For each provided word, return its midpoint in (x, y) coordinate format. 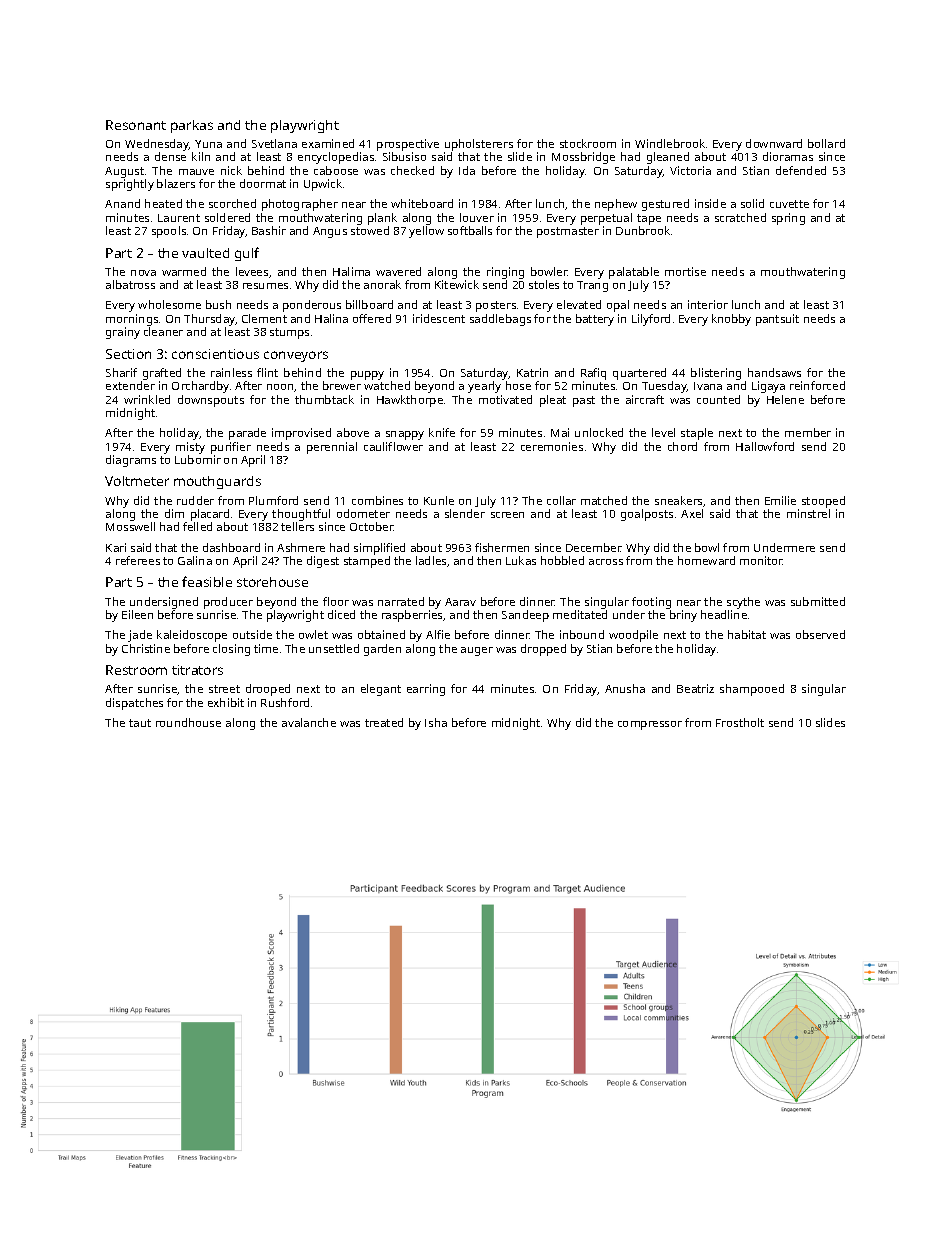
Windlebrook (670, 143)
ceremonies (552, 446)
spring (788, 219)
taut (140, 723)
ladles (431, 560)
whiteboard (422, 203)
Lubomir (198, 459)
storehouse (272, 582)
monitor (761, 560)
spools (169, 232)
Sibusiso (404, 156)
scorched (232, 203)
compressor (650, 725)
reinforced (817, 385)
